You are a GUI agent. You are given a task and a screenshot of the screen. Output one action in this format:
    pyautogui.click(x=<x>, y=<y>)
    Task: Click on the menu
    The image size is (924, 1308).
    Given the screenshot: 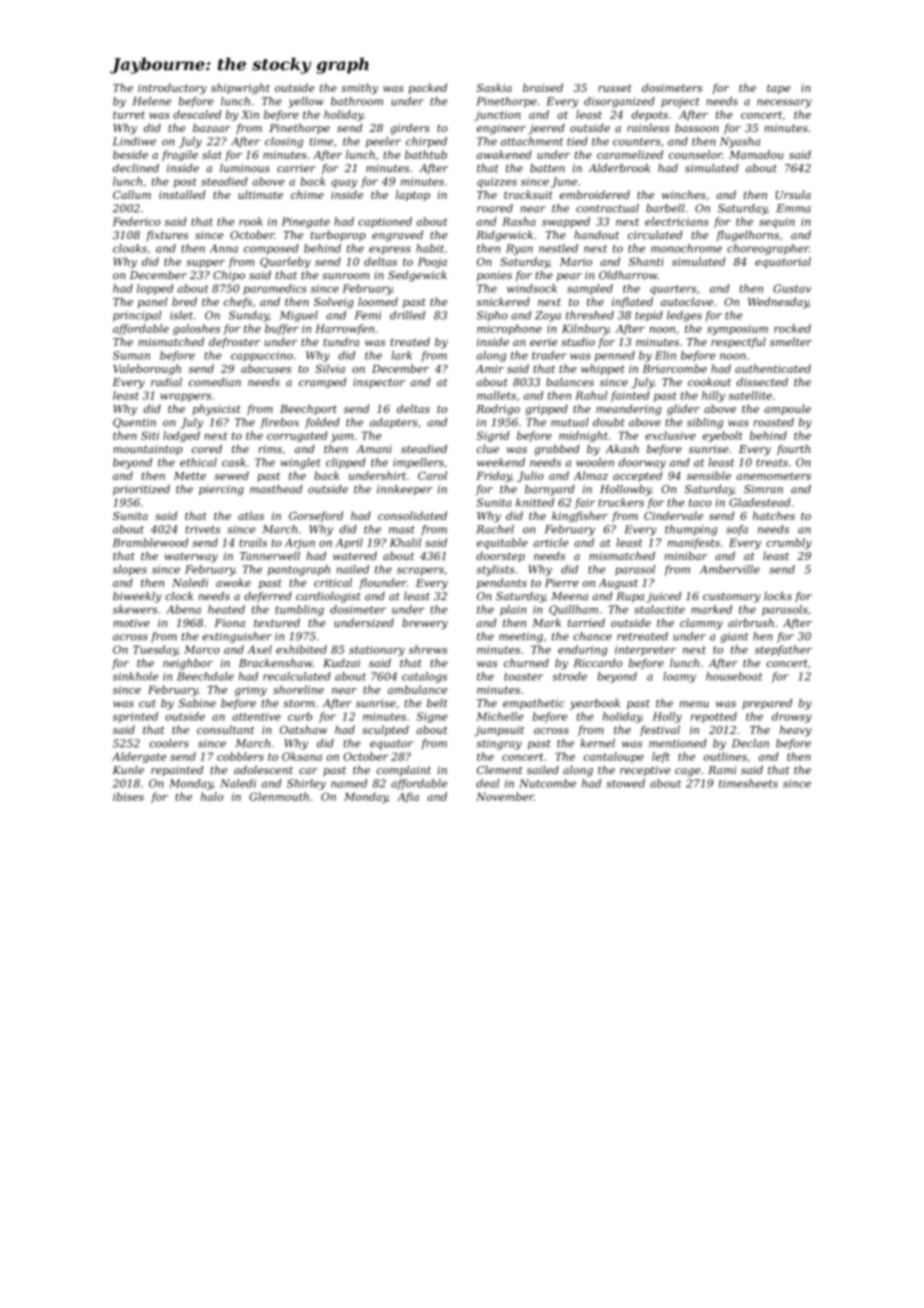 What is the action you would take?
    pyautogui.click(x=694, y=704)
